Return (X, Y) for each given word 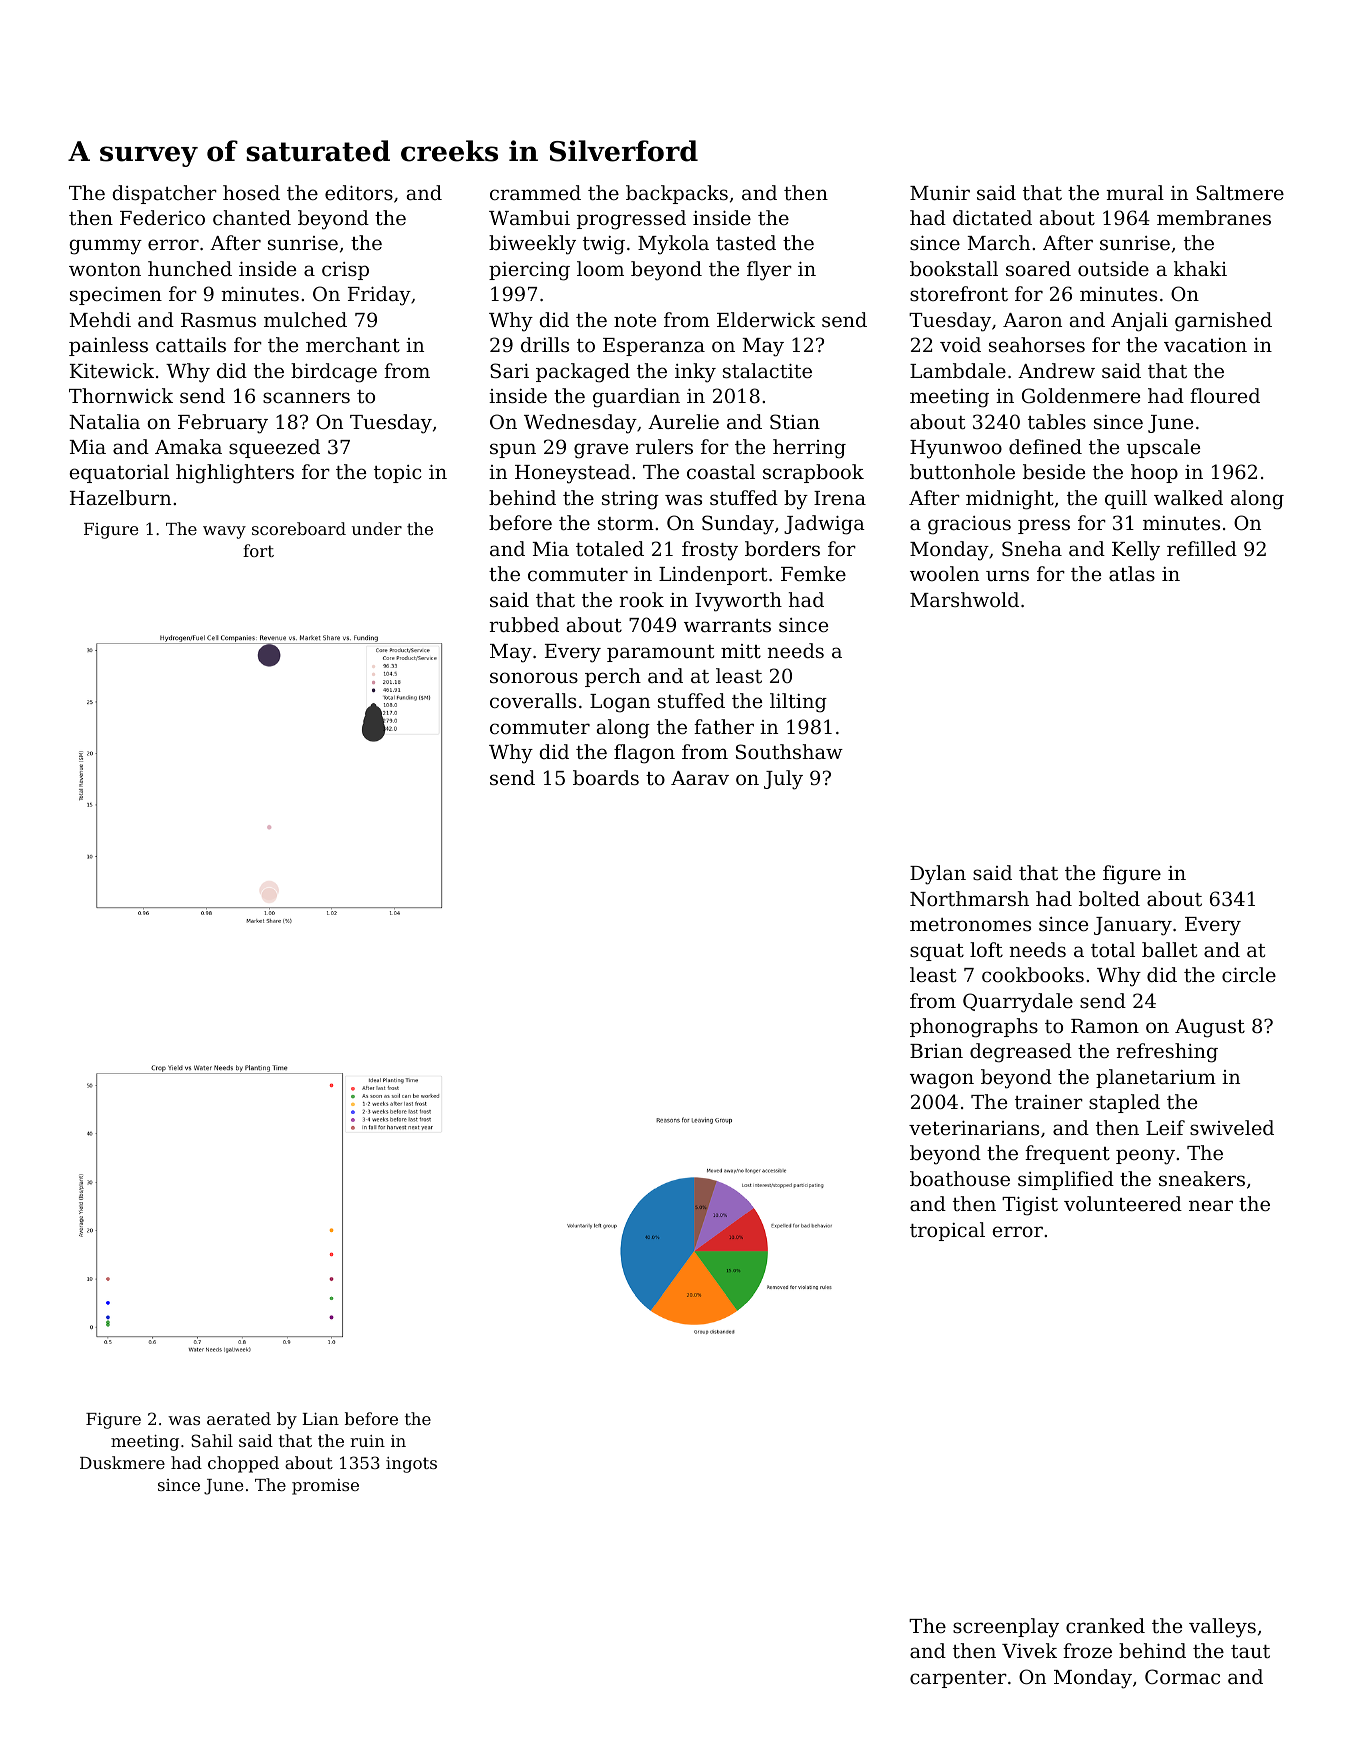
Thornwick (121, 395)
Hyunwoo (956, 449)
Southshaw (789, 751)
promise (325, 1487)
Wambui (529, 217)
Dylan (938, 875)
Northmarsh (969, 898)
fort (258, 550)
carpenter (958, 1679)
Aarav (700, 778)
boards (606, 777)
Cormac (1182, 1676)
